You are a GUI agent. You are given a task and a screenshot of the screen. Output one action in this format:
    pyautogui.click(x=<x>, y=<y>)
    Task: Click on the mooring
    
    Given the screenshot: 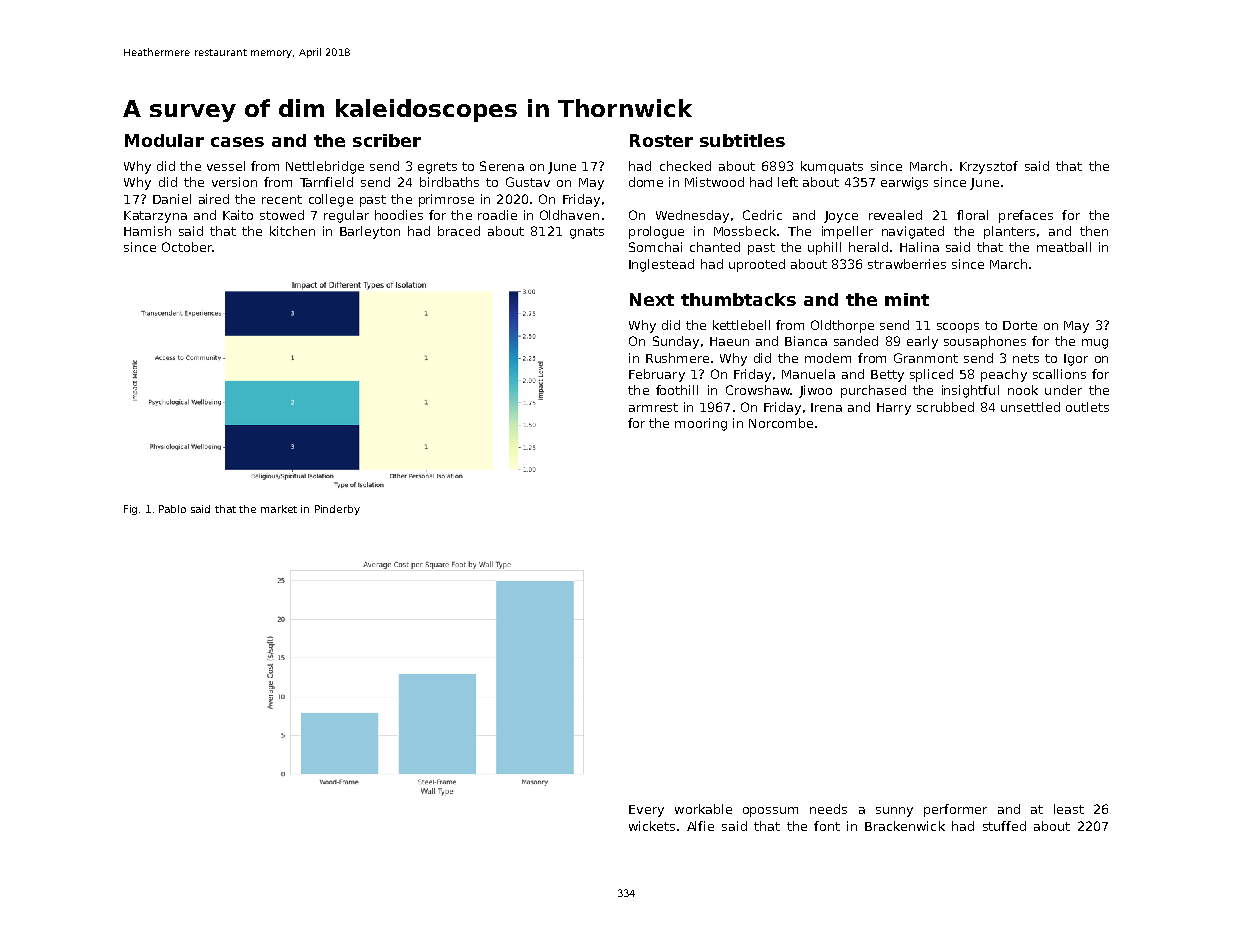 What is the action you would take?
    pyautogui.click(x=701, y=424)
